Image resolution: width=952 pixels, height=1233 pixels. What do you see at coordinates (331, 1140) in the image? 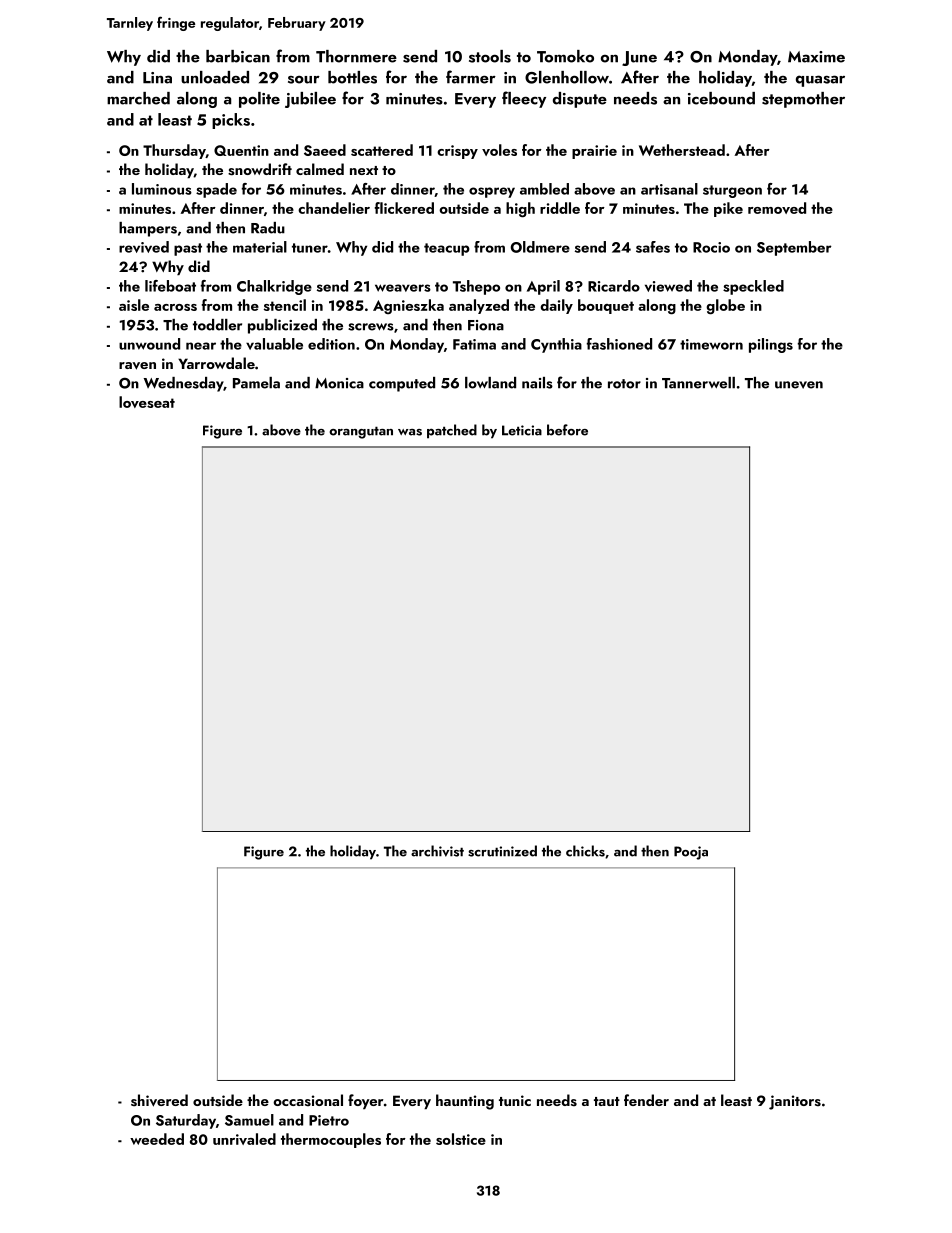
I see `thermocouples` at bounding box center [331, 1140].
